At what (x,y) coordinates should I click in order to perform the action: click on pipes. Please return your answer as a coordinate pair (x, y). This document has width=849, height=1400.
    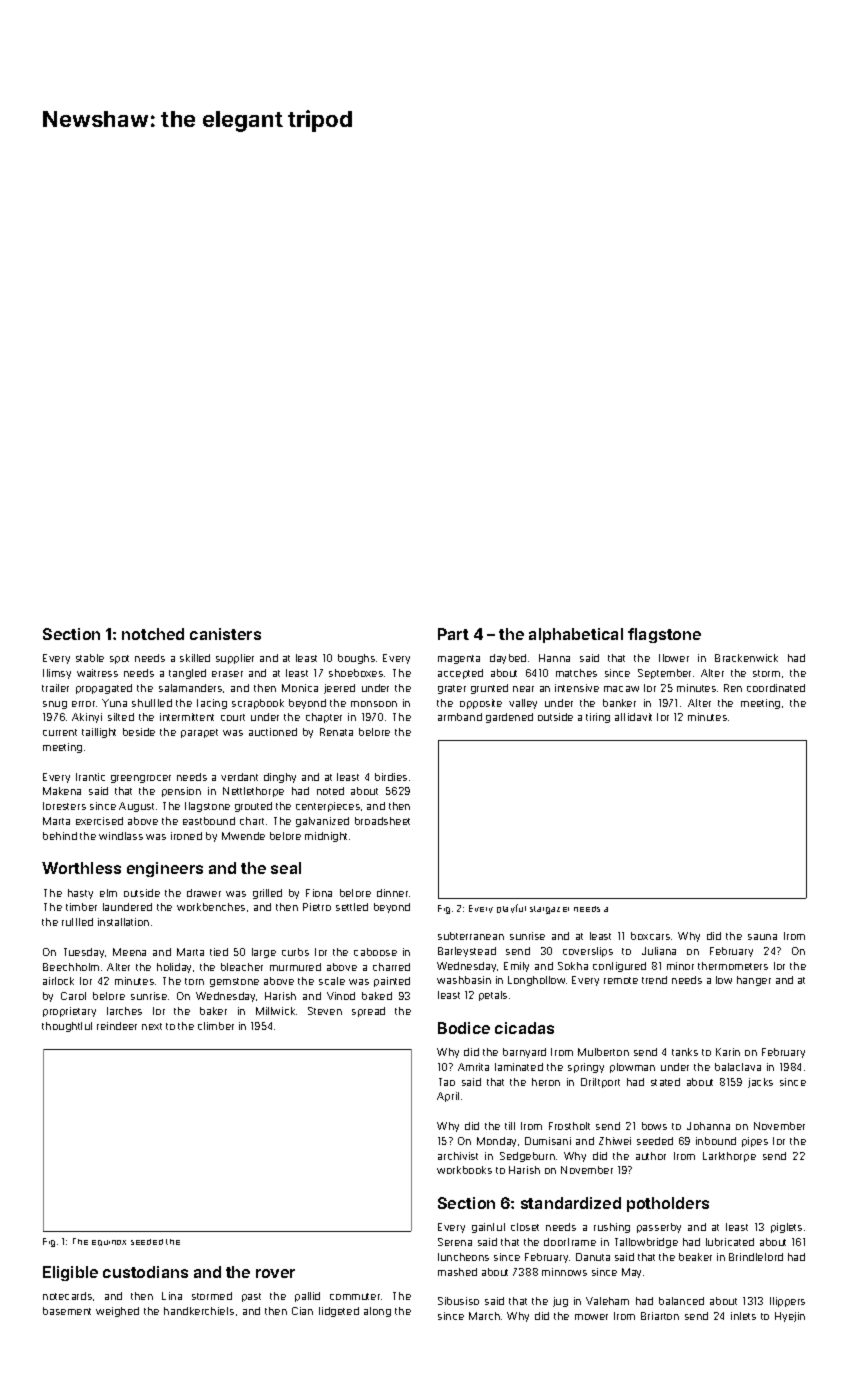
    Looking at the image, I should click on (755, 1142).
